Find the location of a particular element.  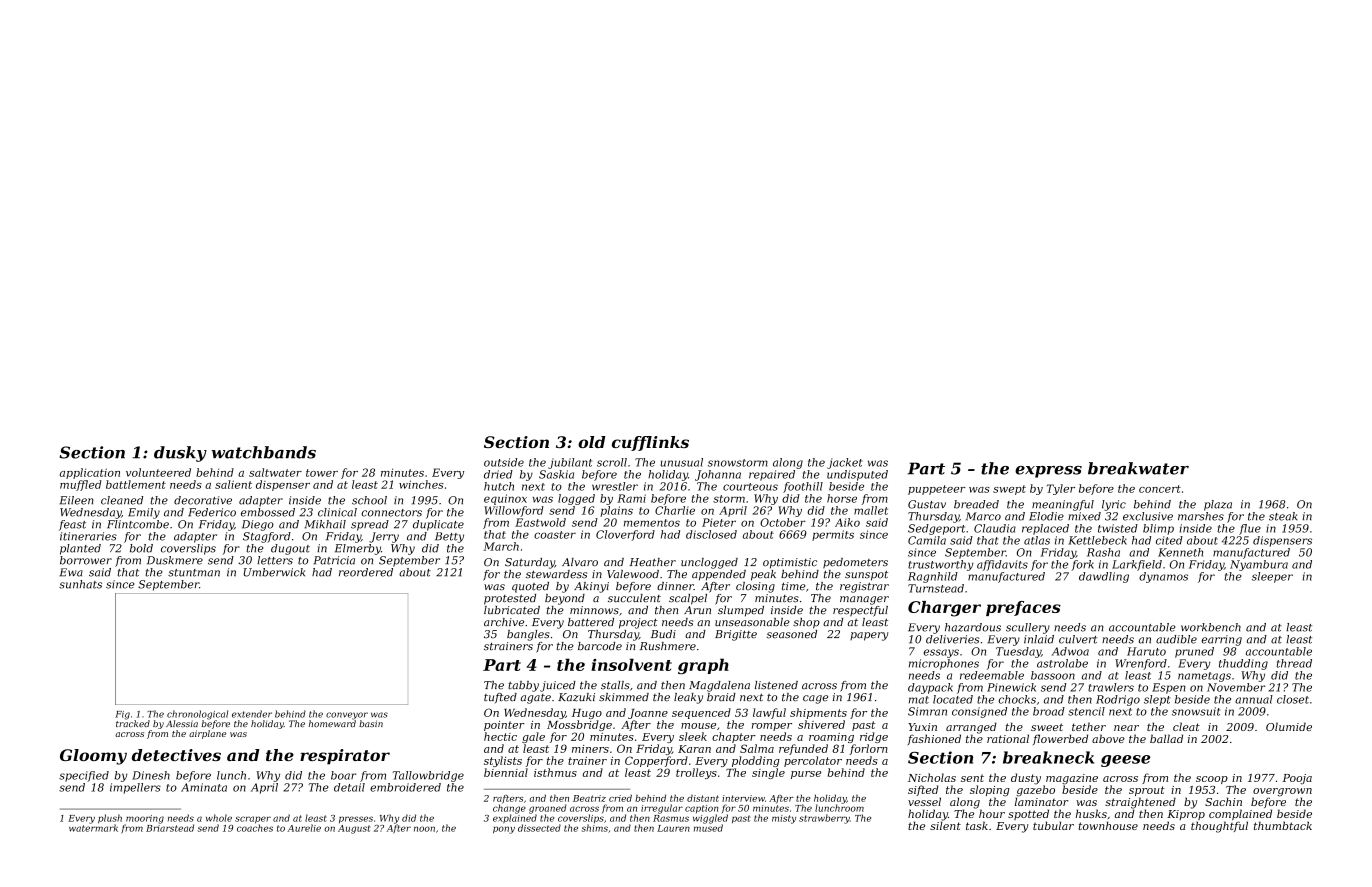

boar is located at coordinates (343, 775).
